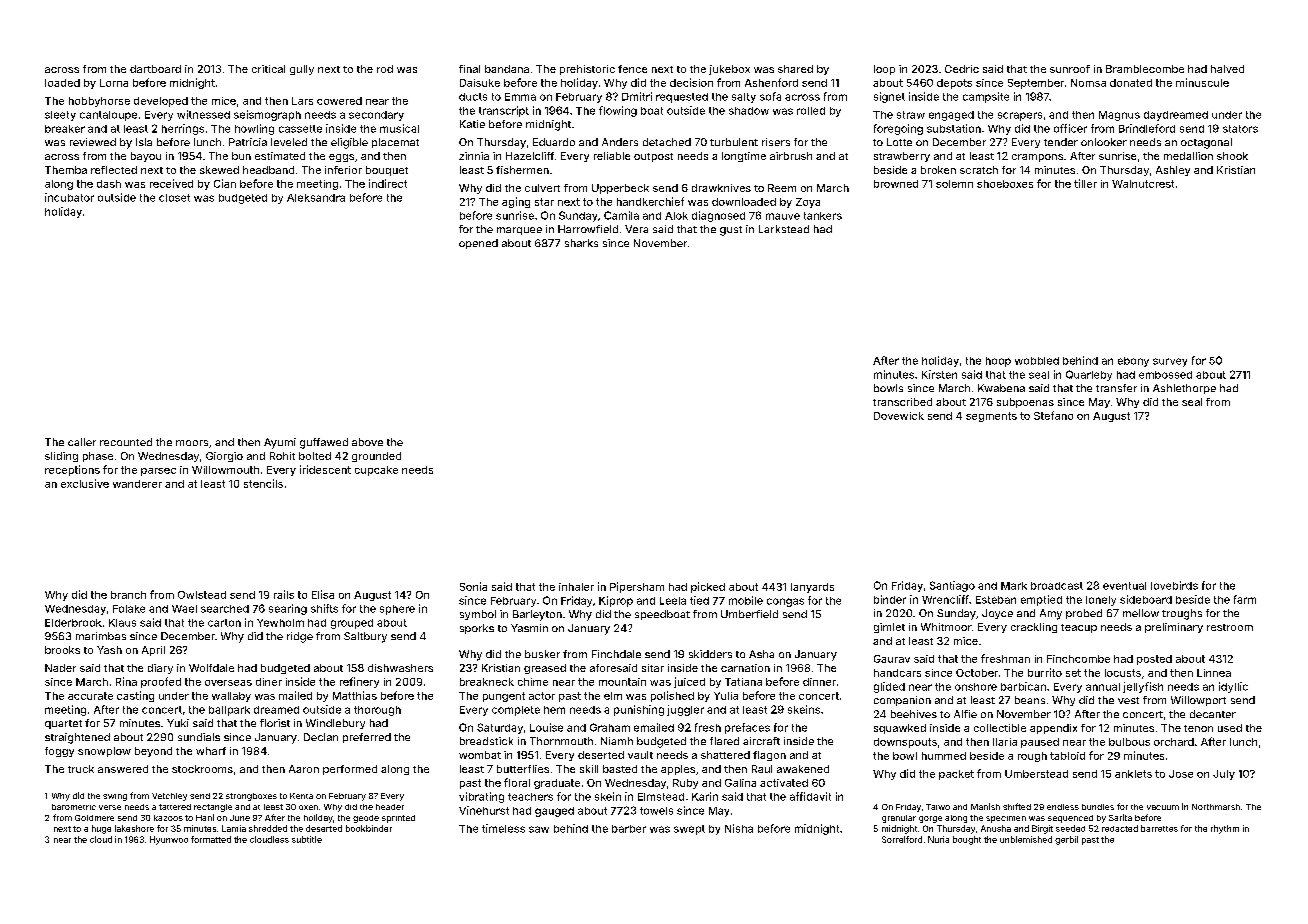 Image resolution: width=1308 pixels, height=924 pixels. Describe the element at coordinates (302, 70) in the image. I see `gully` at that location.
